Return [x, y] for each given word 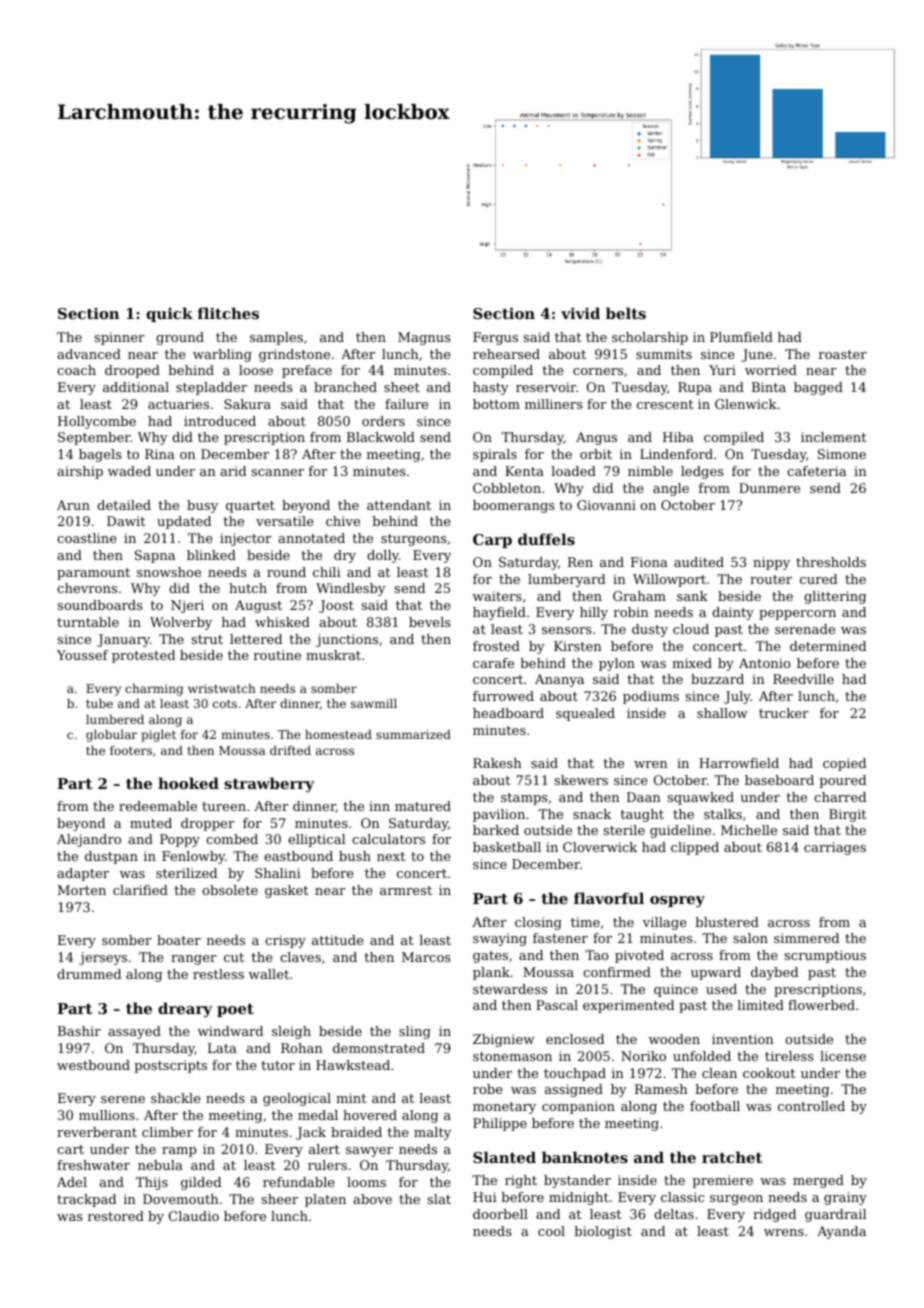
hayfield [499, 613]
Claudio [194, 1216]
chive [343, 521]
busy [202, 506]
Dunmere [769, 488]
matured [423, 806]
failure [406, 404]
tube [99, 703]
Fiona [649, 562]
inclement [833, 437]
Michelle [749, 830]
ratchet [732, 1157]
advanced [89, 354]
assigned [574, 1090]
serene [123, 1099]
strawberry [269, 785]
